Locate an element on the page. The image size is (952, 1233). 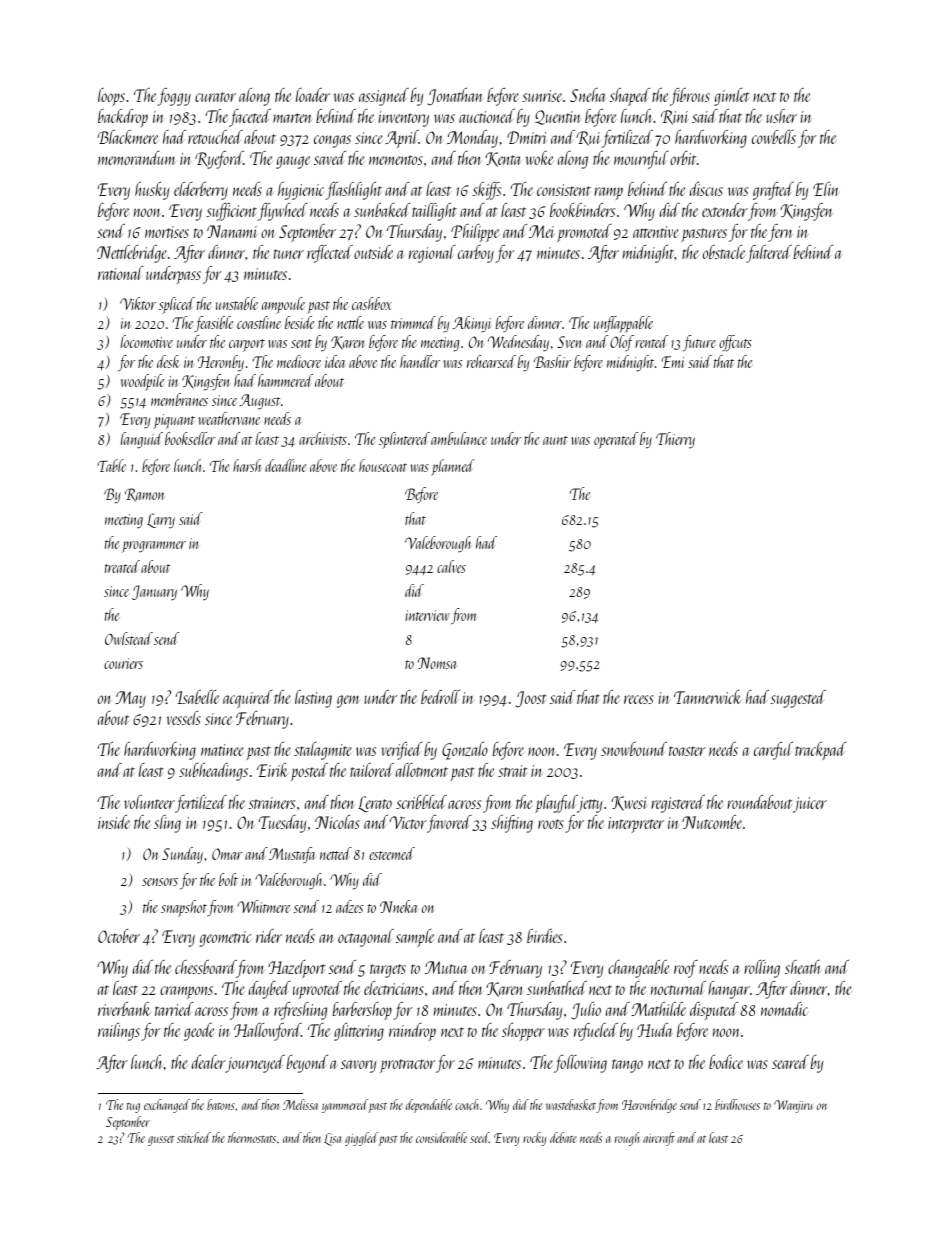
fibrous is located at coordinates (690, 97).
